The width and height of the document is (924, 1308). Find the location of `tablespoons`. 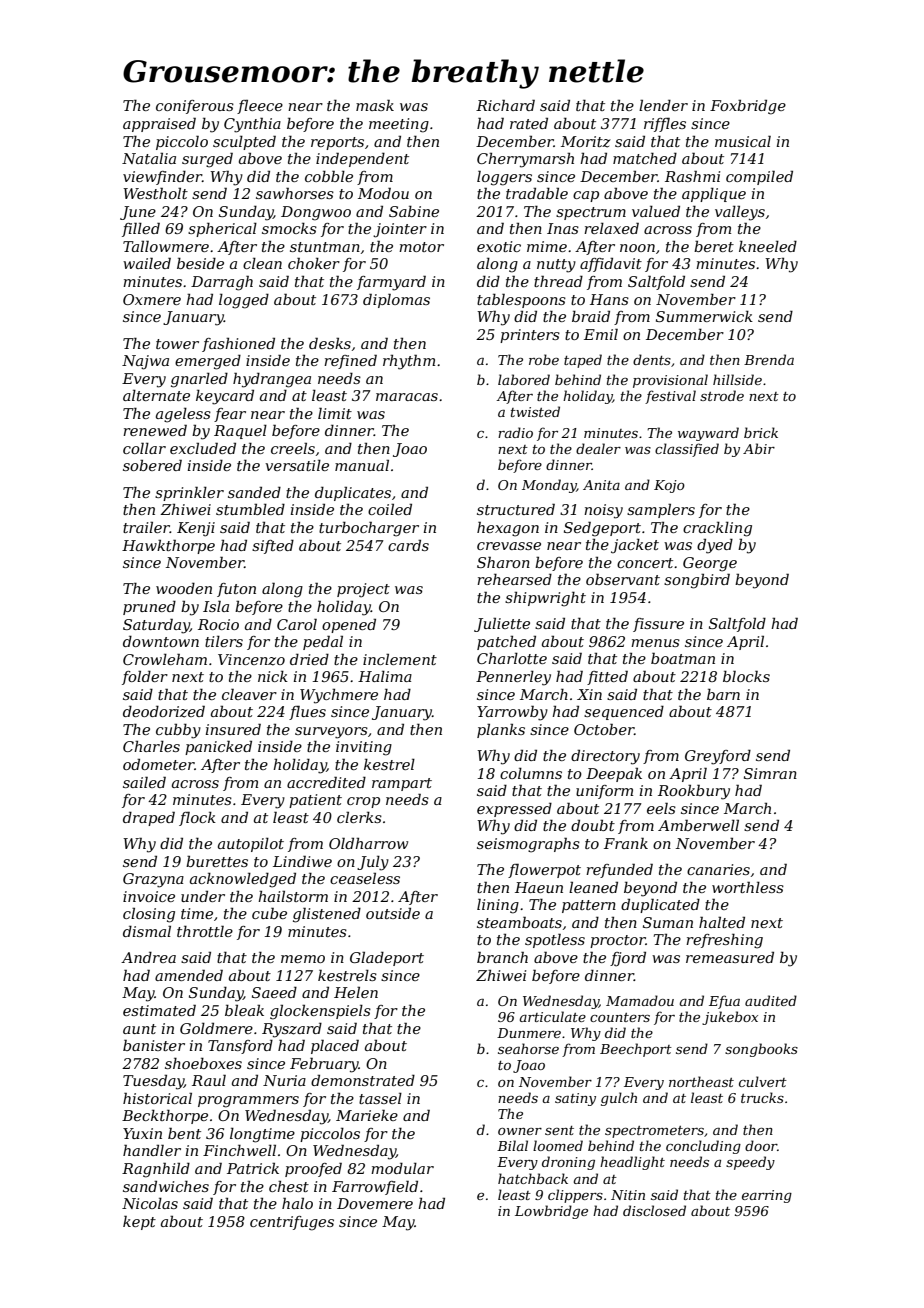

tablespoons is located at coordinates (521, 300).
